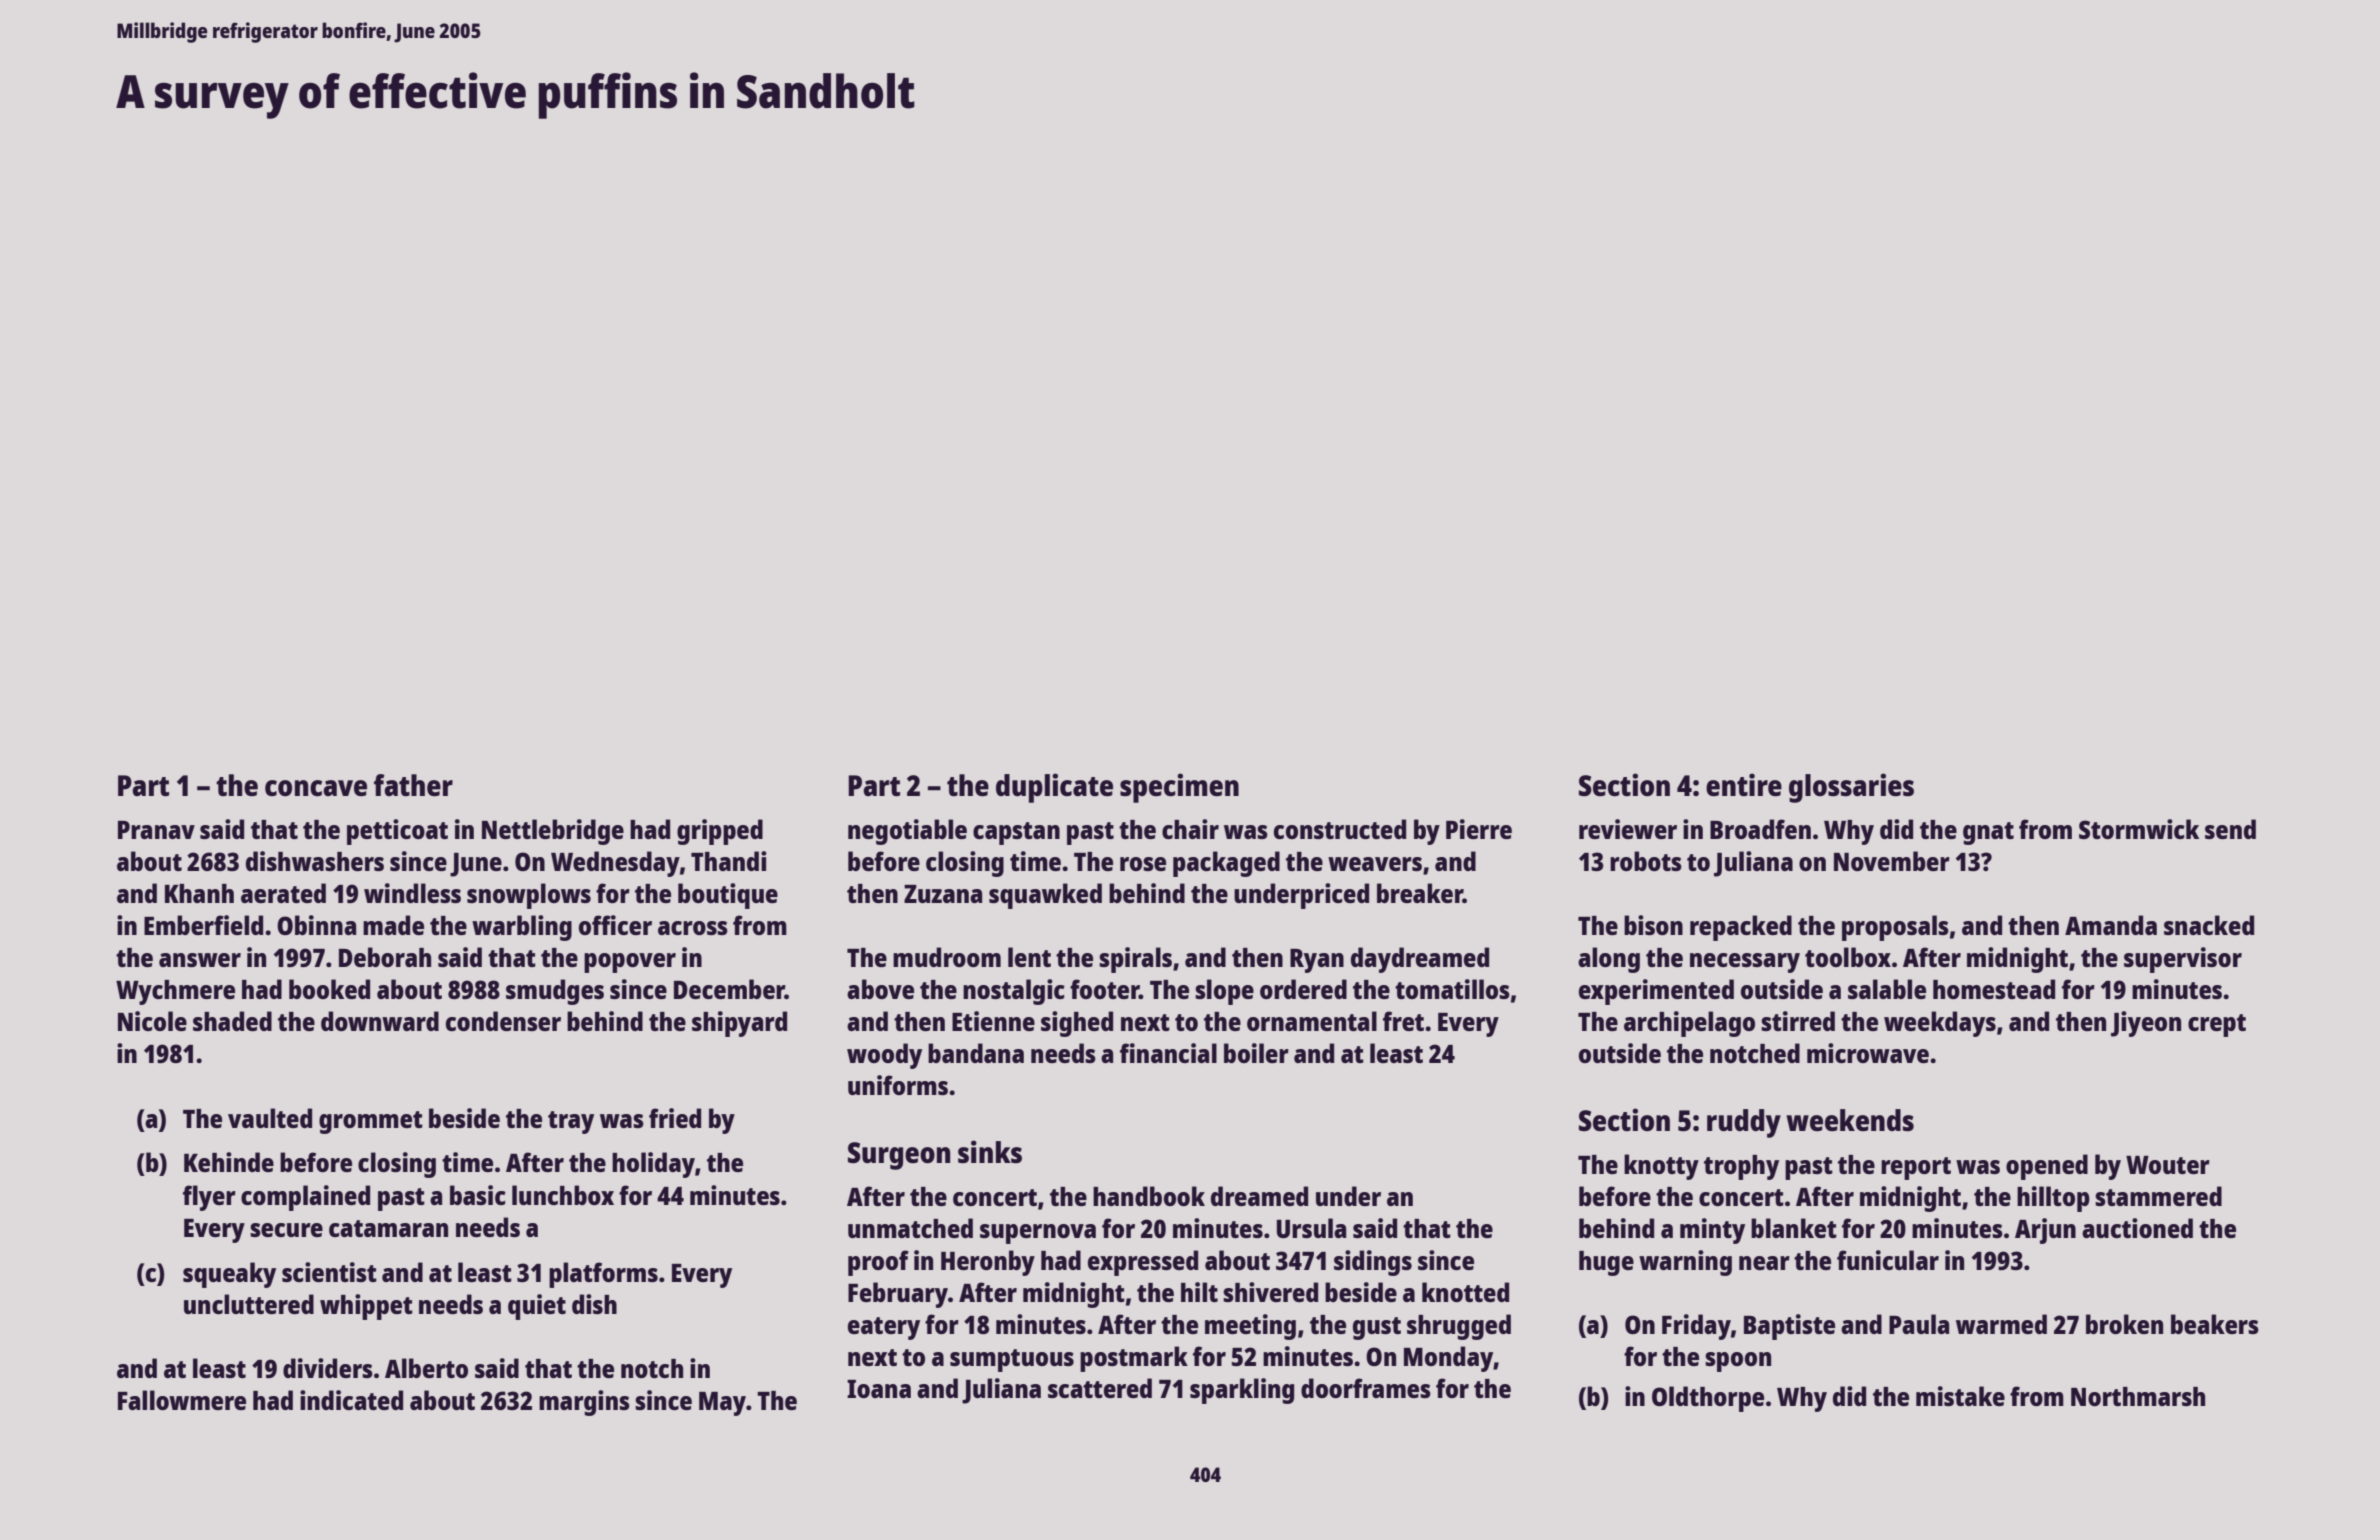 The image size is (2380, 1540). Describe the element at coordinates (413, 785) in the screenshot. I see `father` at that location.
